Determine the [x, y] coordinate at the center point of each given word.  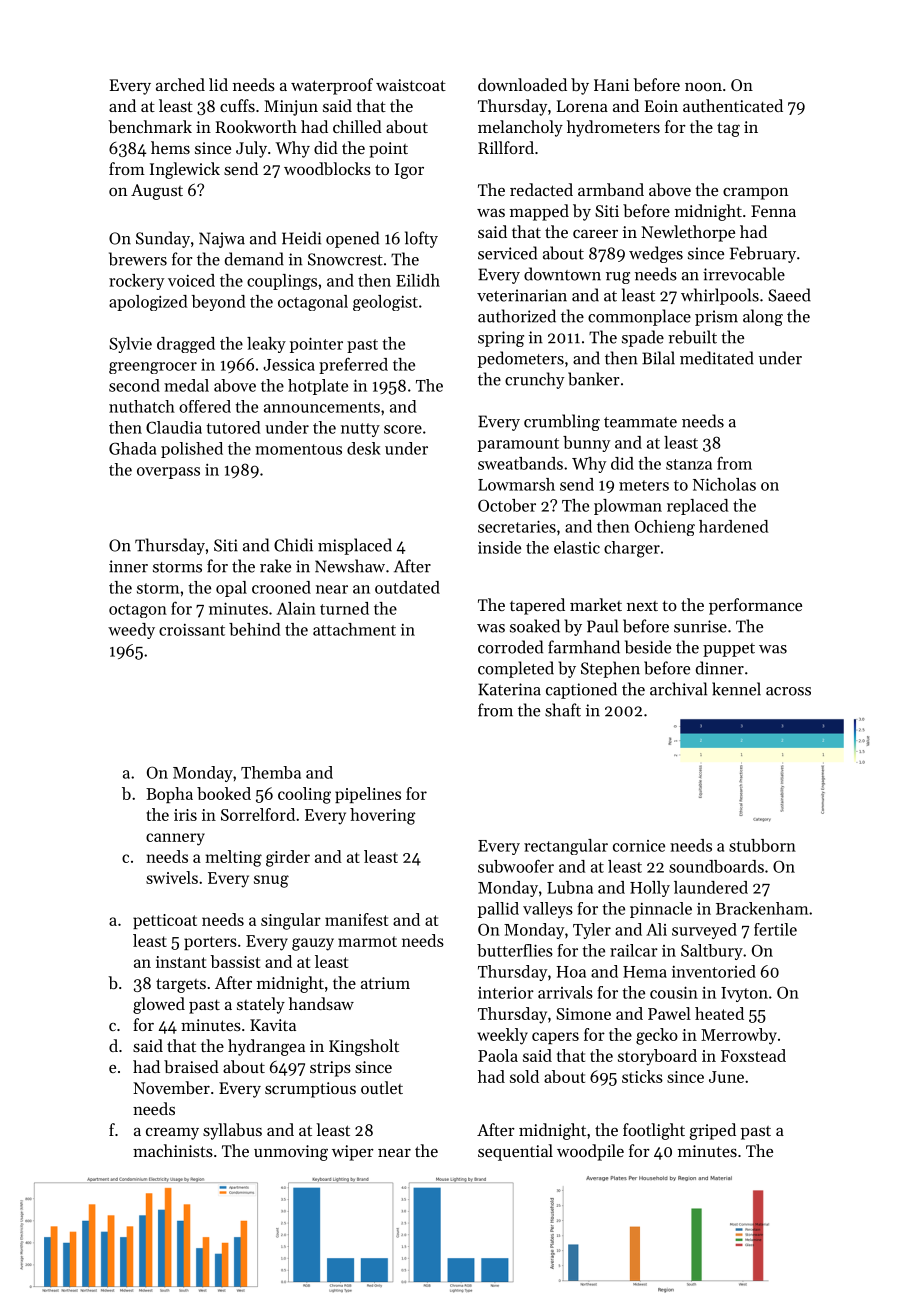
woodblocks [327, 168]
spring [501, 339]
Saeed [789, 295]
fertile [775, 929]
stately [261, 1005]
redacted [541, 189]
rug [618, 278]
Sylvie [130, 345]
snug [271, 881]
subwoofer [516, 866]
